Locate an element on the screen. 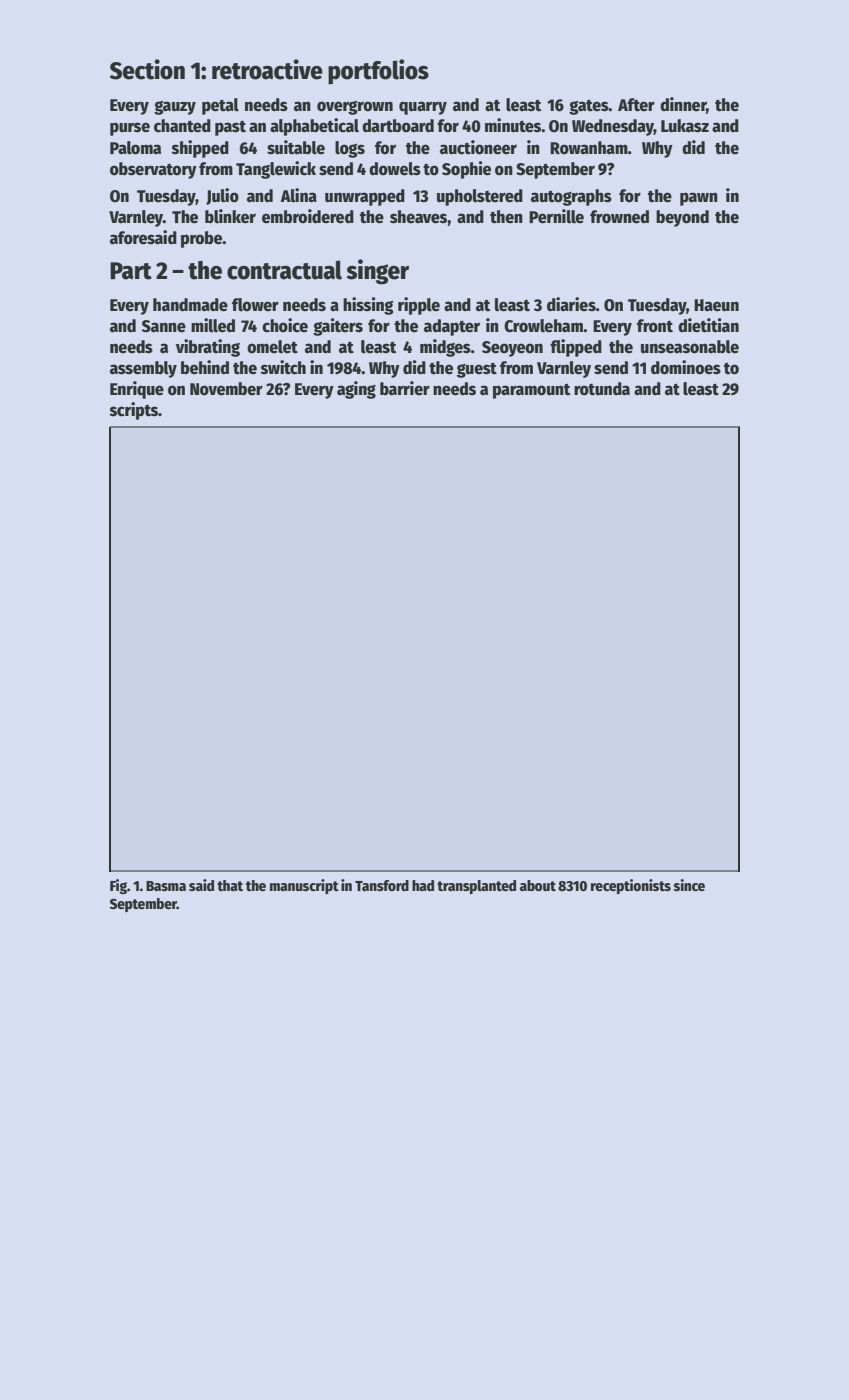  dominoes is located at coordinates (686, 367).
